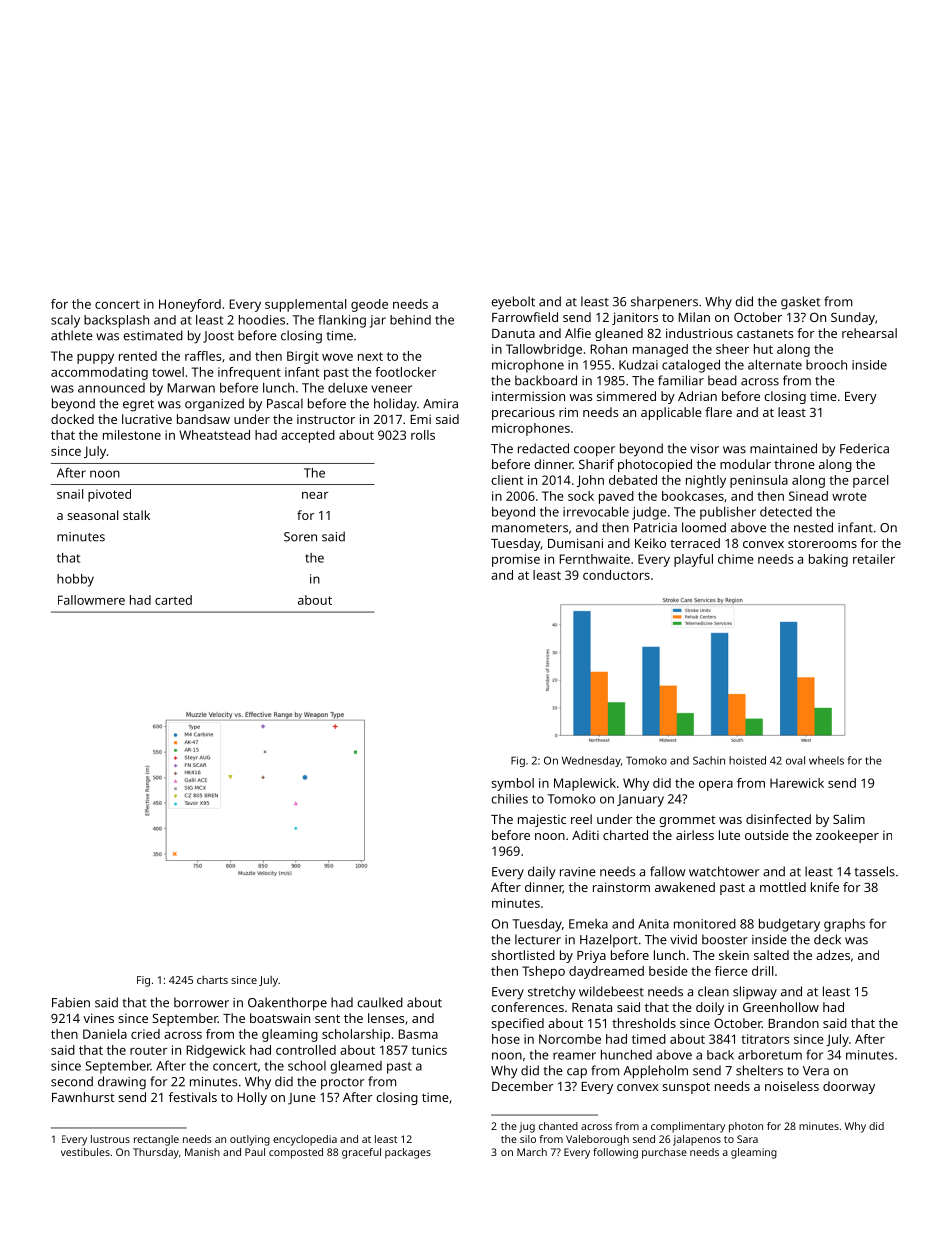 The image size is (952, 1233). What do you see at coordinates (828, 560) in the document?
I see `baking` at bounding box center [828, 560].
